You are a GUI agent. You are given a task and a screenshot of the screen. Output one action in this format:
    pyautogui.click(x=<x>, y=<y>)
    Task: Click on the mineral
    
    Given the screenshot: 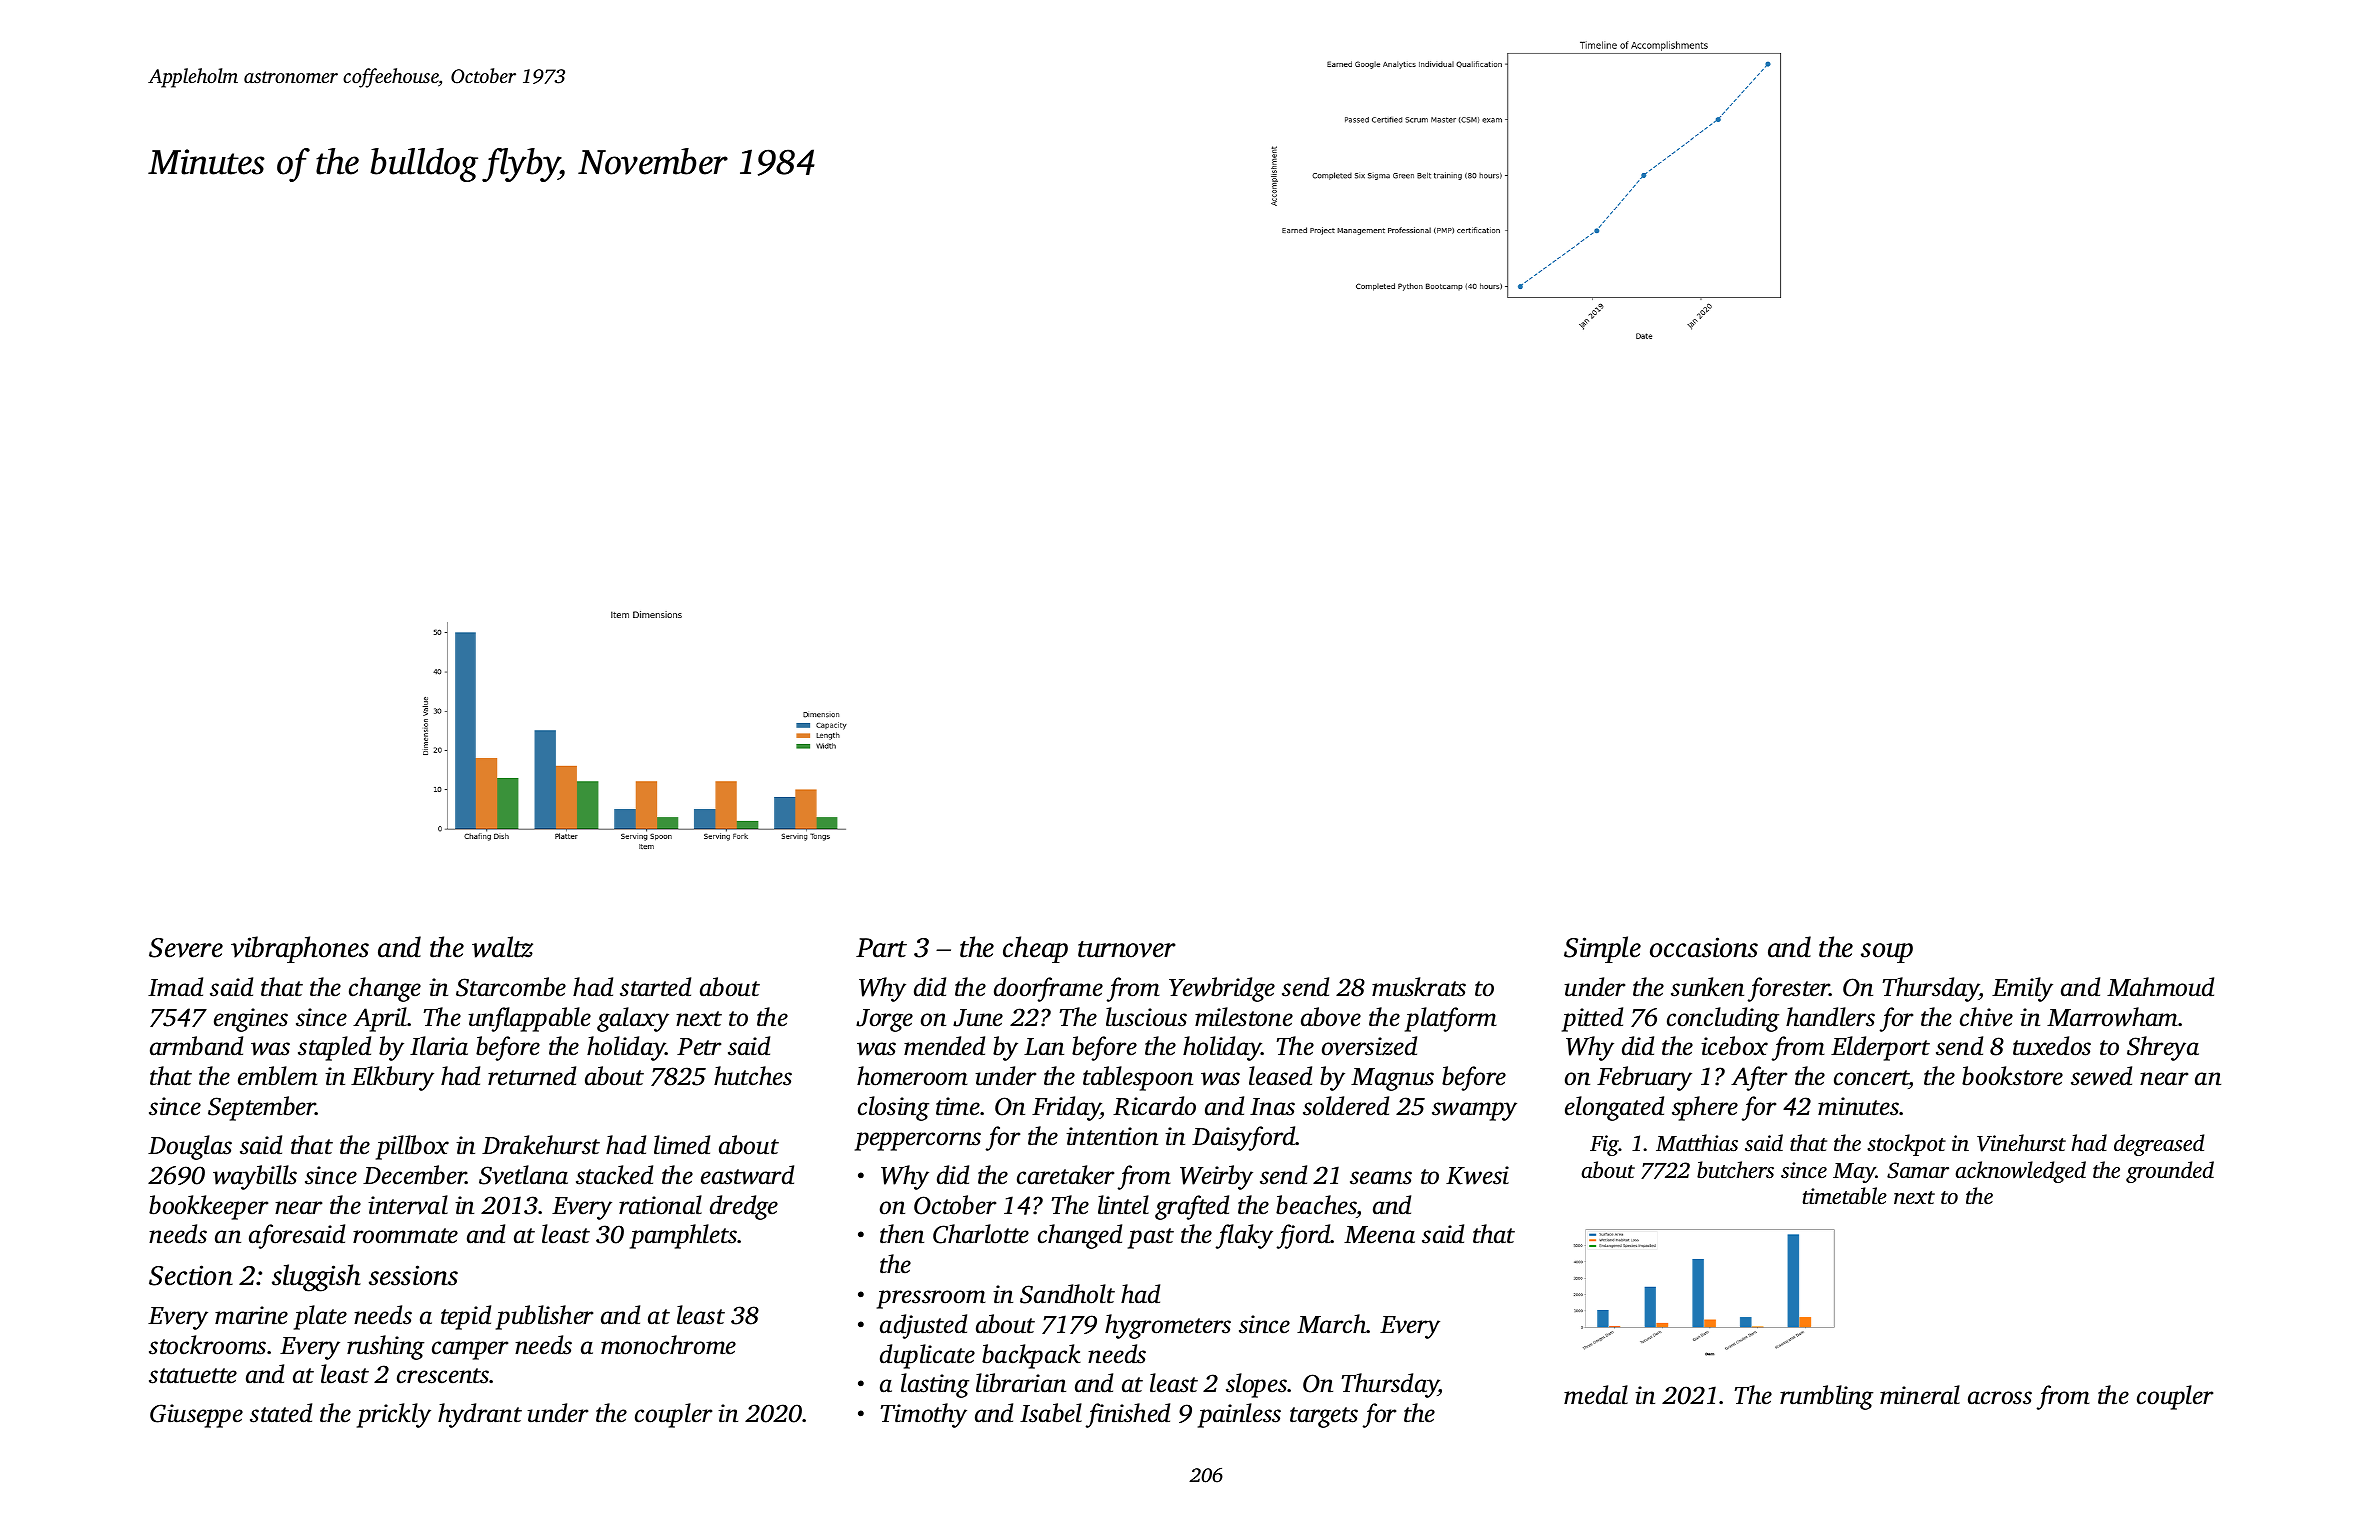 What is the action you would take?
    pyautogui.click(x=1920, y=1395)
